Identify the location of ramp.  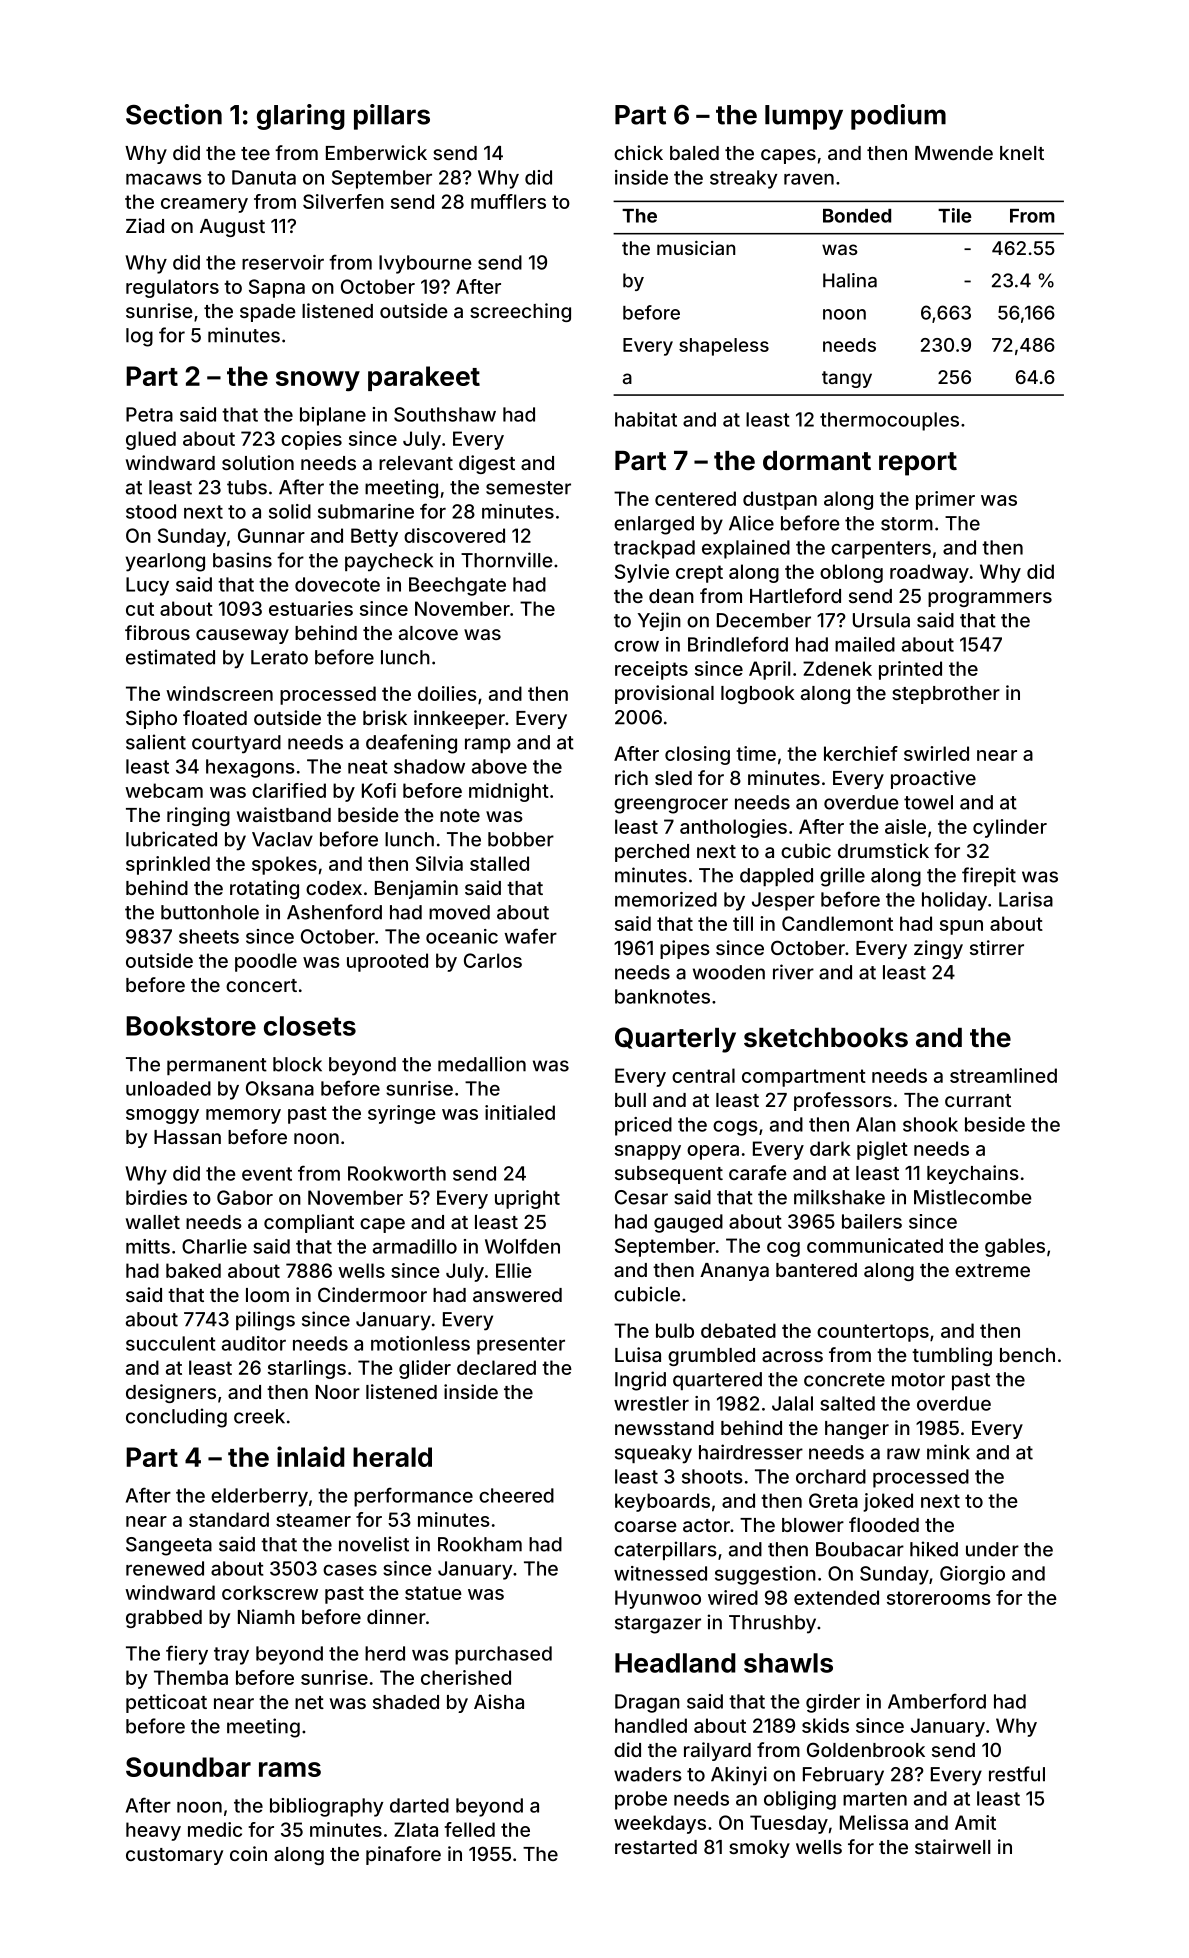
(488, 745).
